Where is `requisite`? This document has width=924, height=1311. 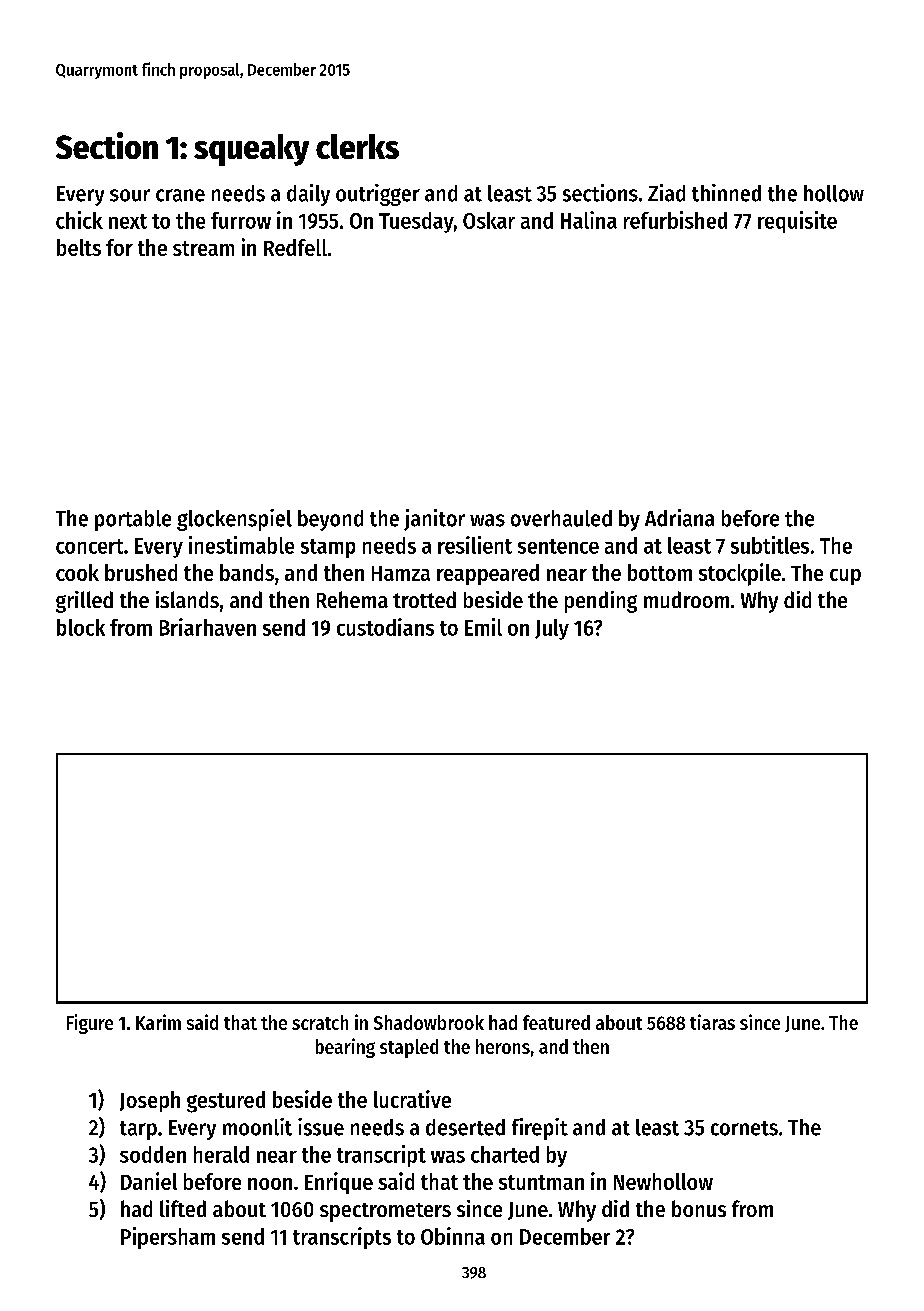 requisite is located at coordinates (797, 222).
